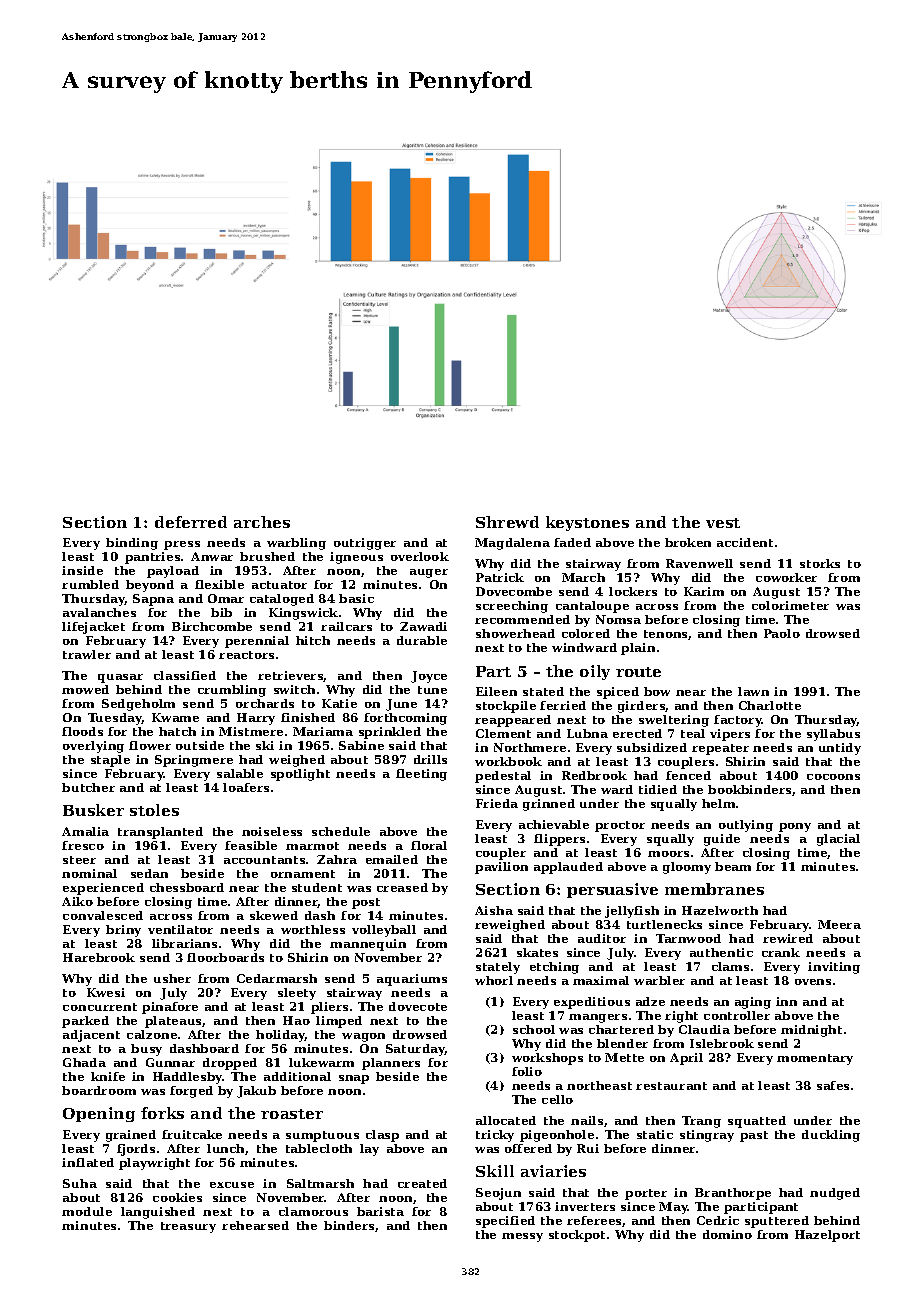 This screenshot has width=924, height=1308. What do you see at coordinates (723, 523) in the screenshot?
I see `vest` at bounding box center [723, 523].
